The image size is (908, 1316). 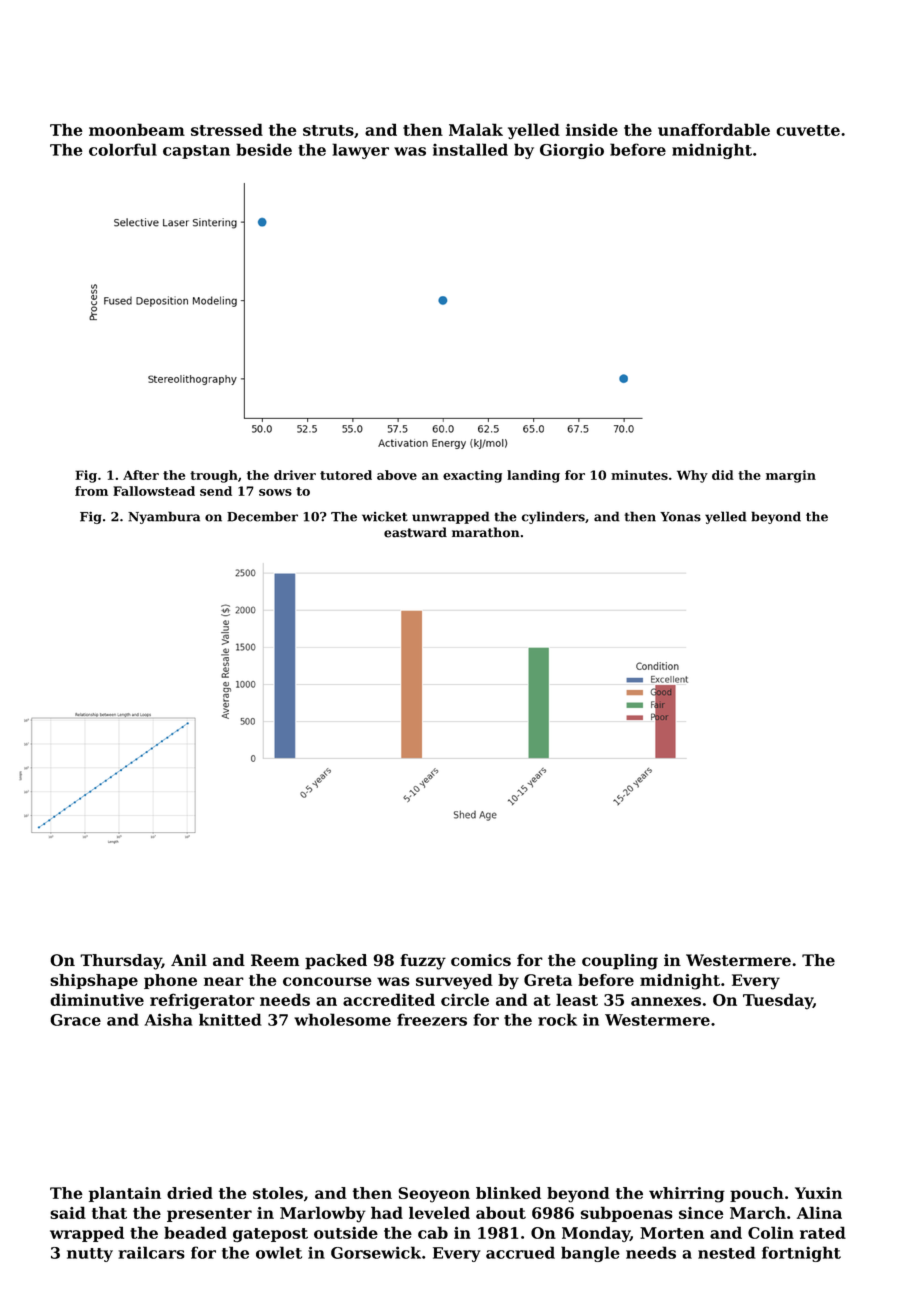 I want to click on margin, so click(x=791, y=476).
